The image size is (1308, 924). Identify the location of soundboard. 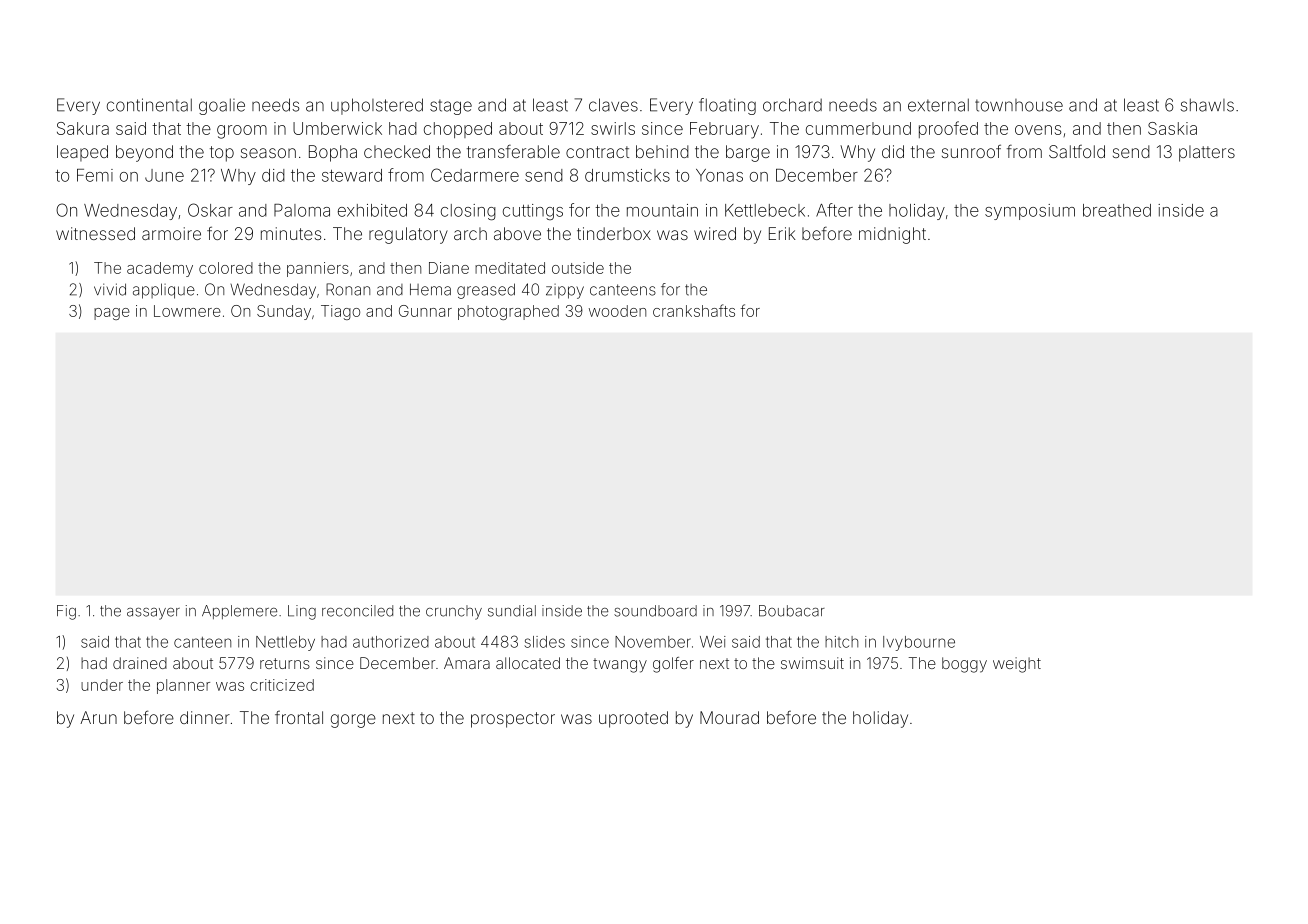
(655, 611).
